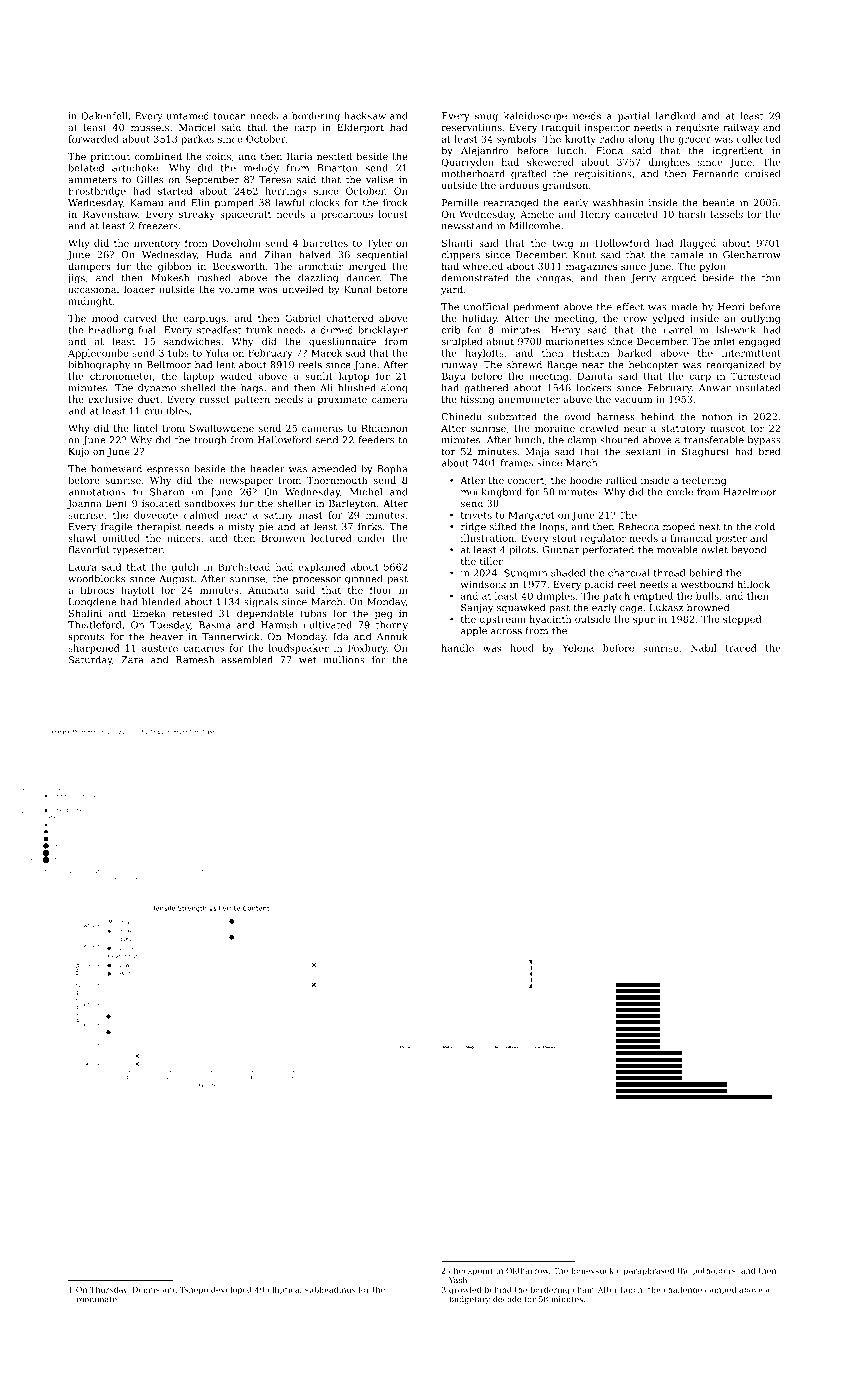  What do you see at coordinates (458, 1280) in the page?
I see `Yash` at bounding box center [458, 1280].
